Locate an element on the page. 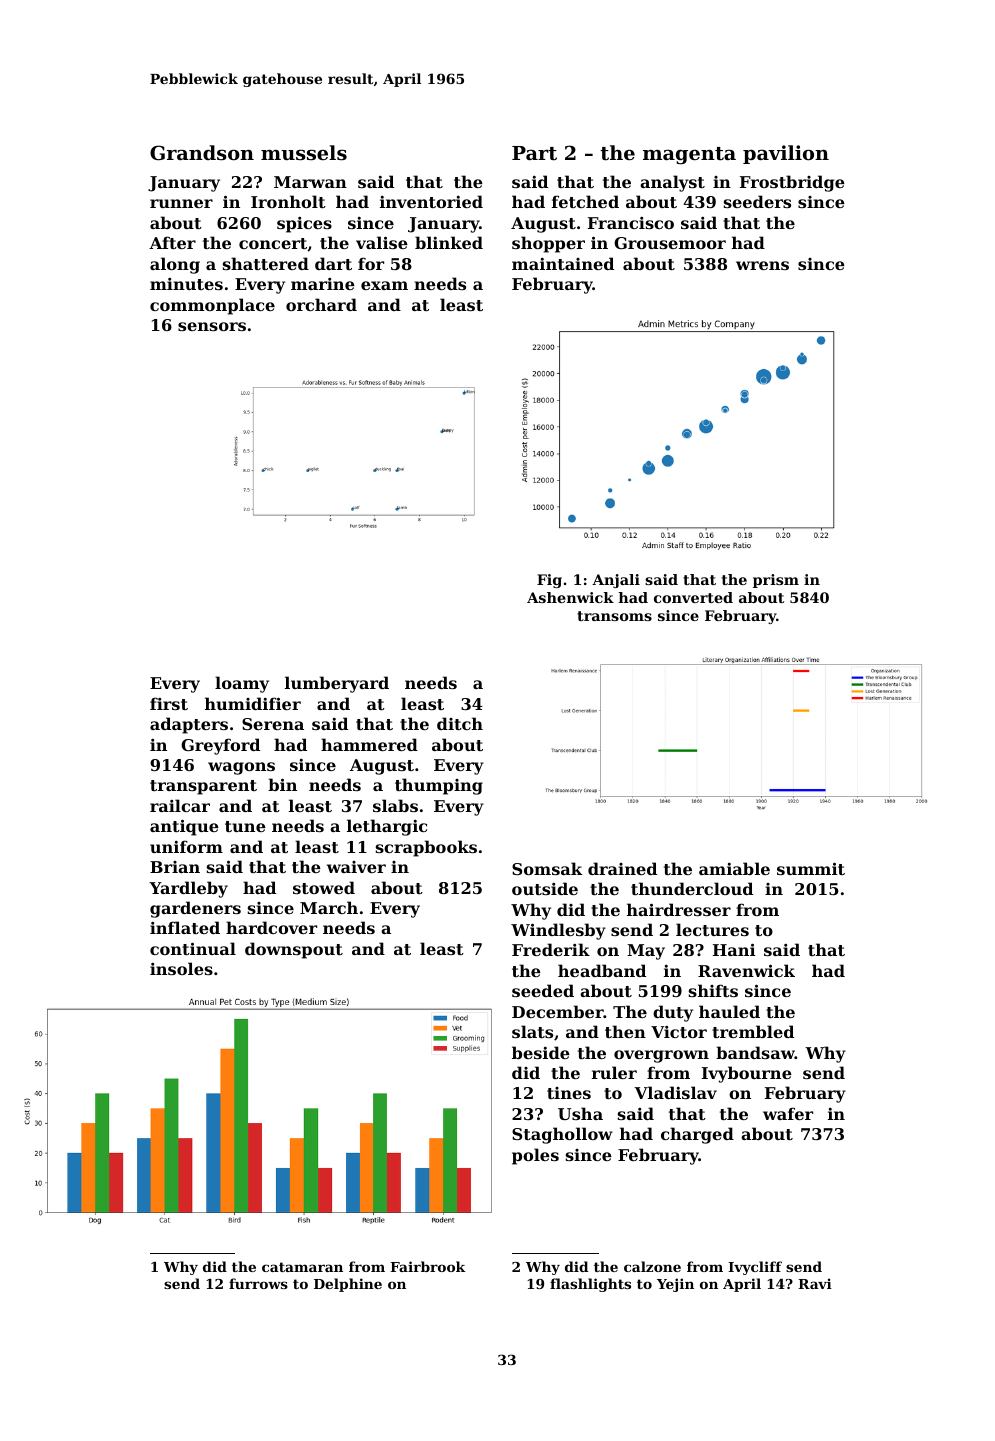  ditch is located at coordinates (460, 723).
